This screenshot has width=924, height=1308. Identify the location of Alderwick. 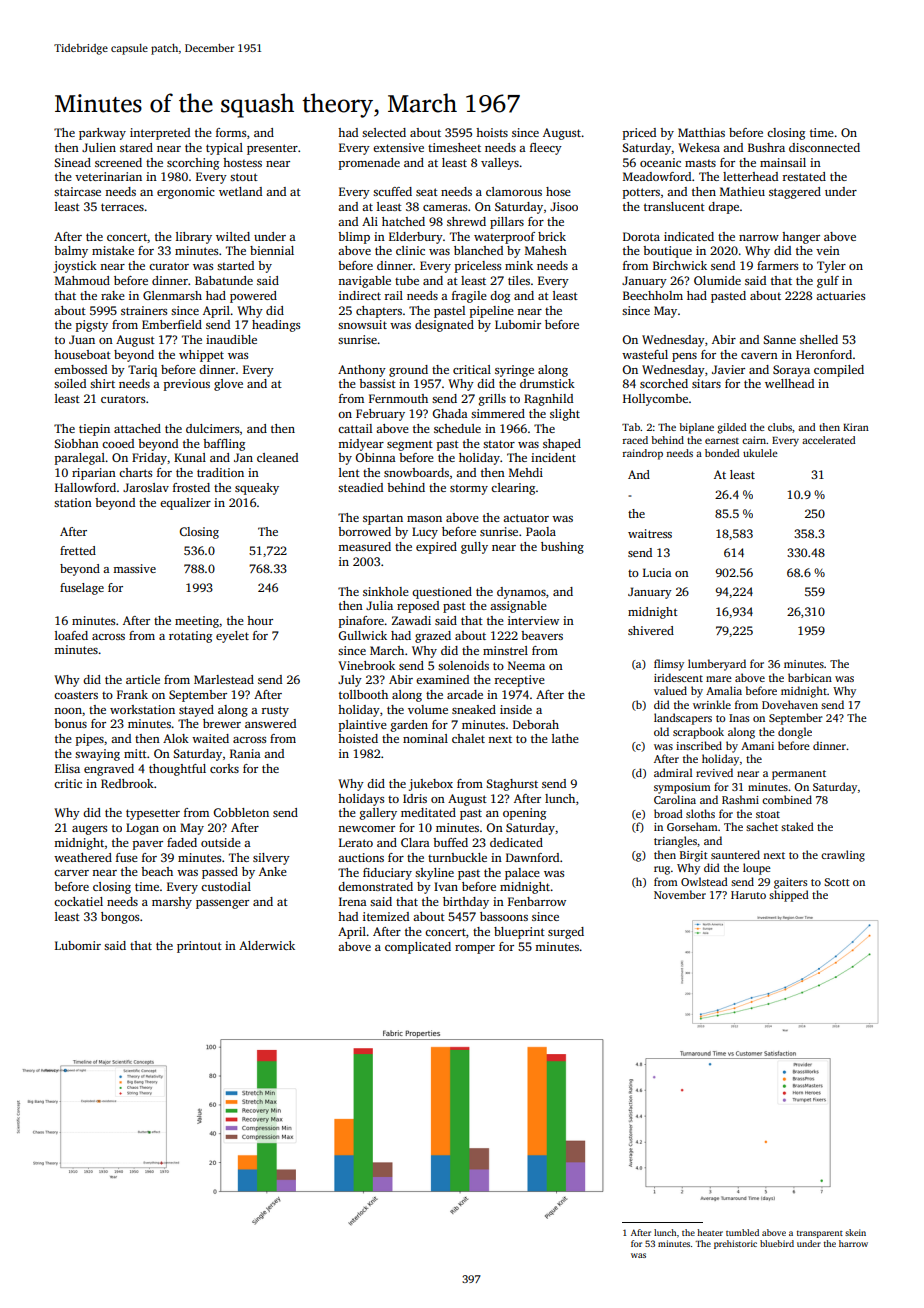
(267, 945).
